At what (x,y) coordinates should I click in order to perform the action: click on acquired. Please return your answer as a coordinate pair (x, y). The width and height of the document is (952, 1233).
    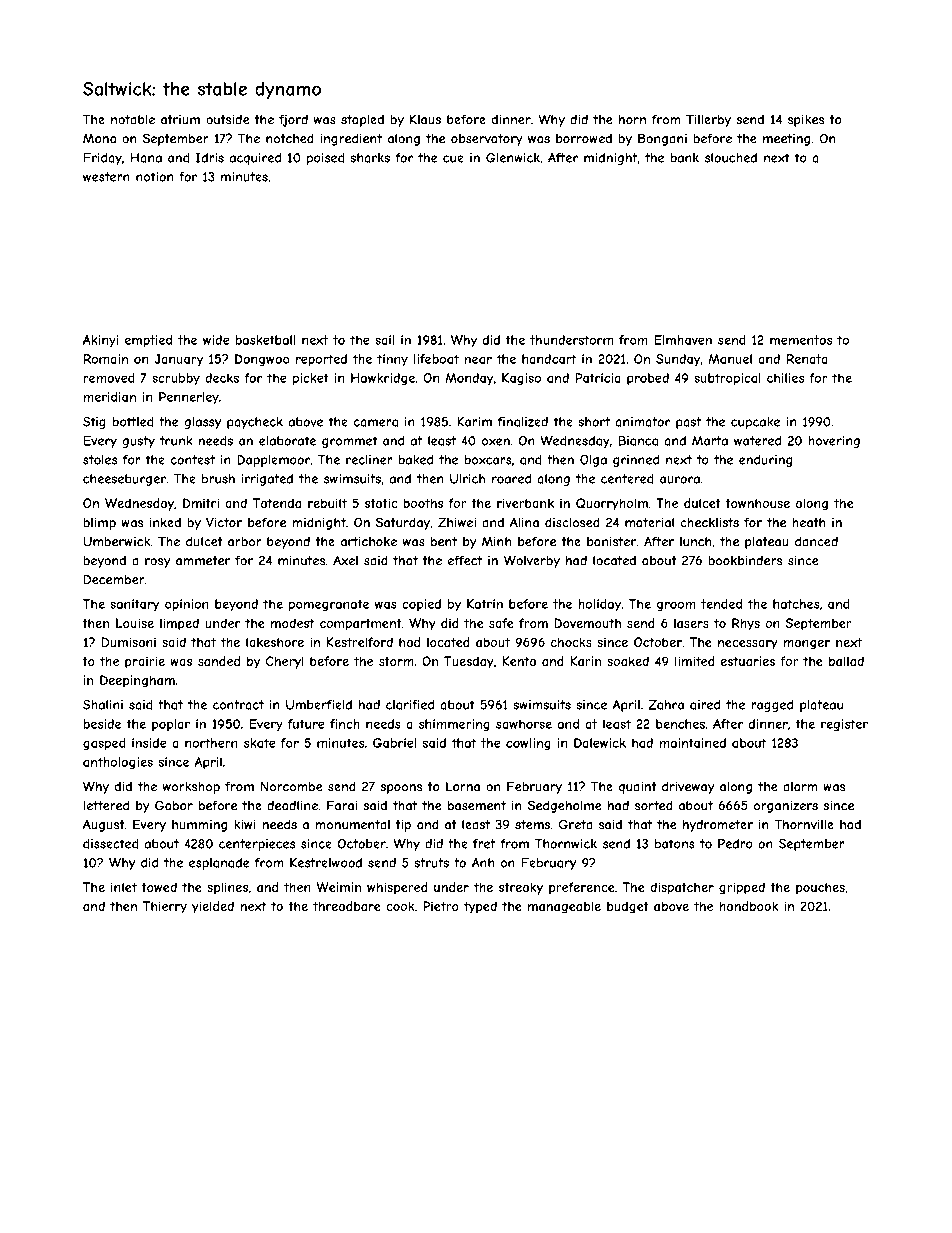
    Looking at the image, I should click on (255, 159).
